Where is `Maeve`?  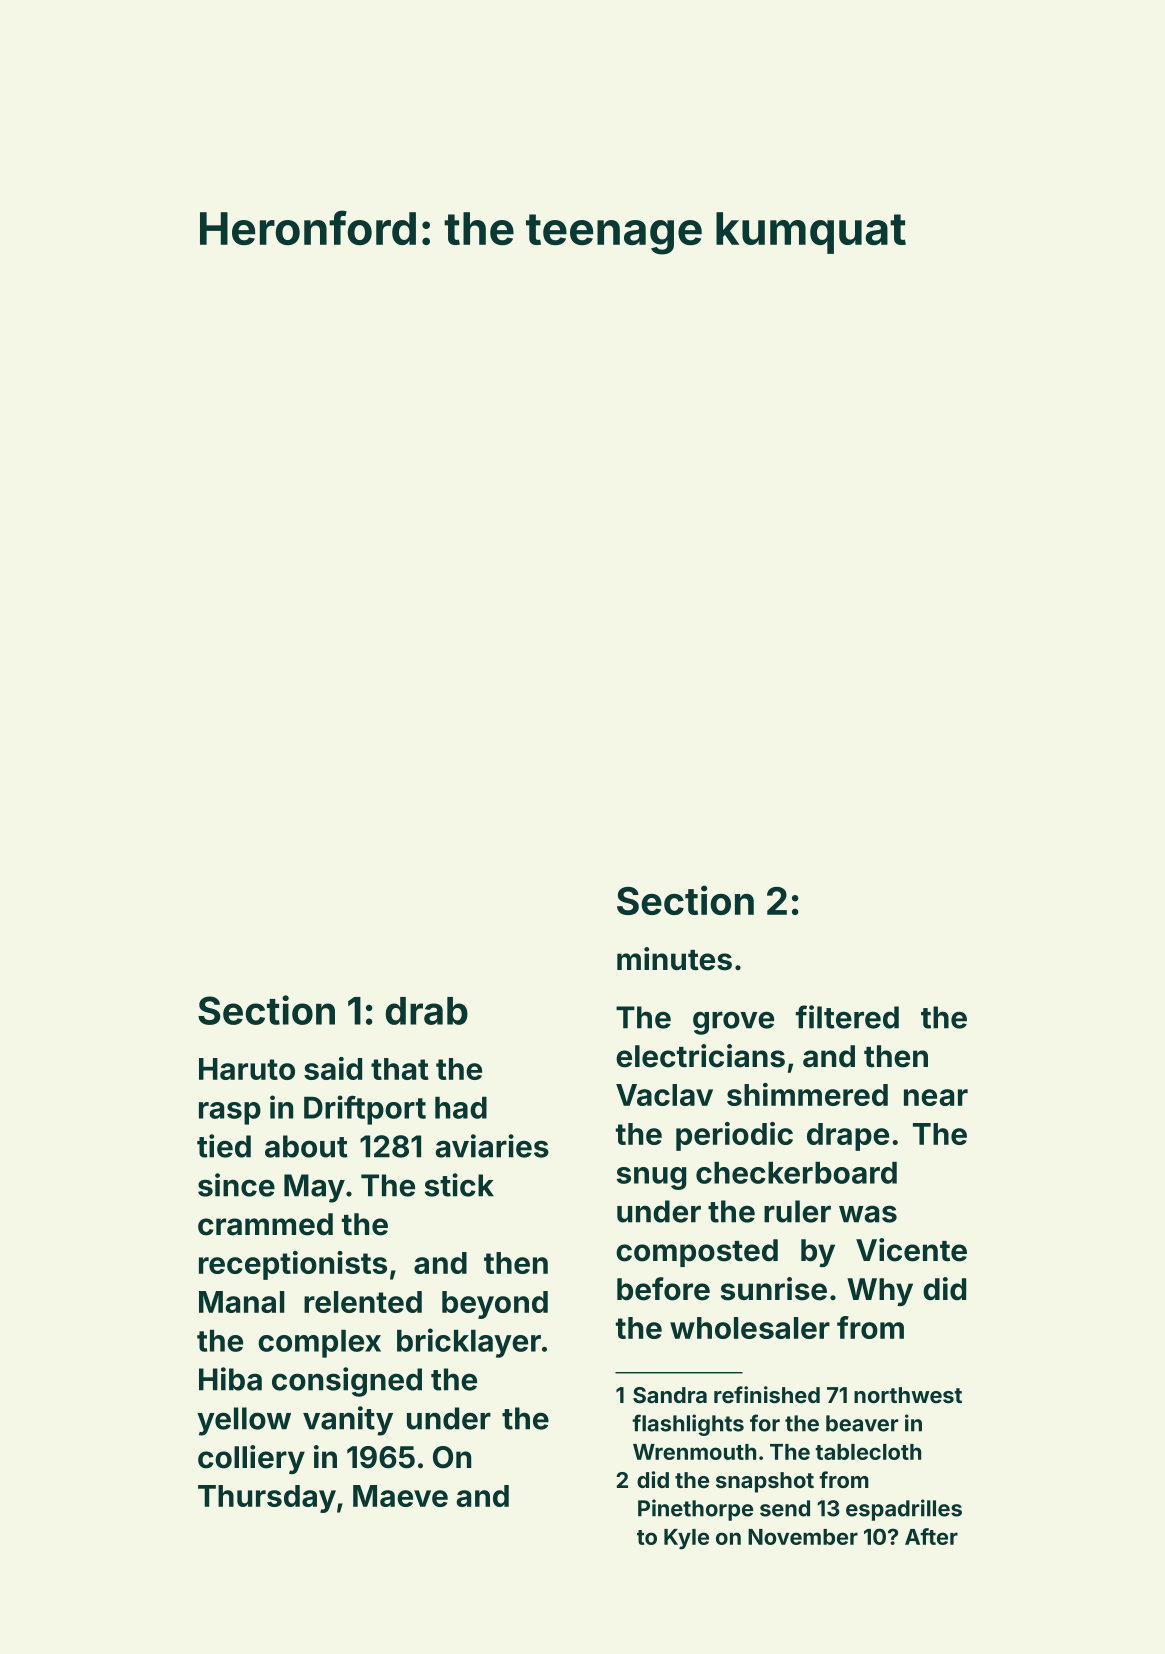
Maeve is located at coordinates (400, 1496).
